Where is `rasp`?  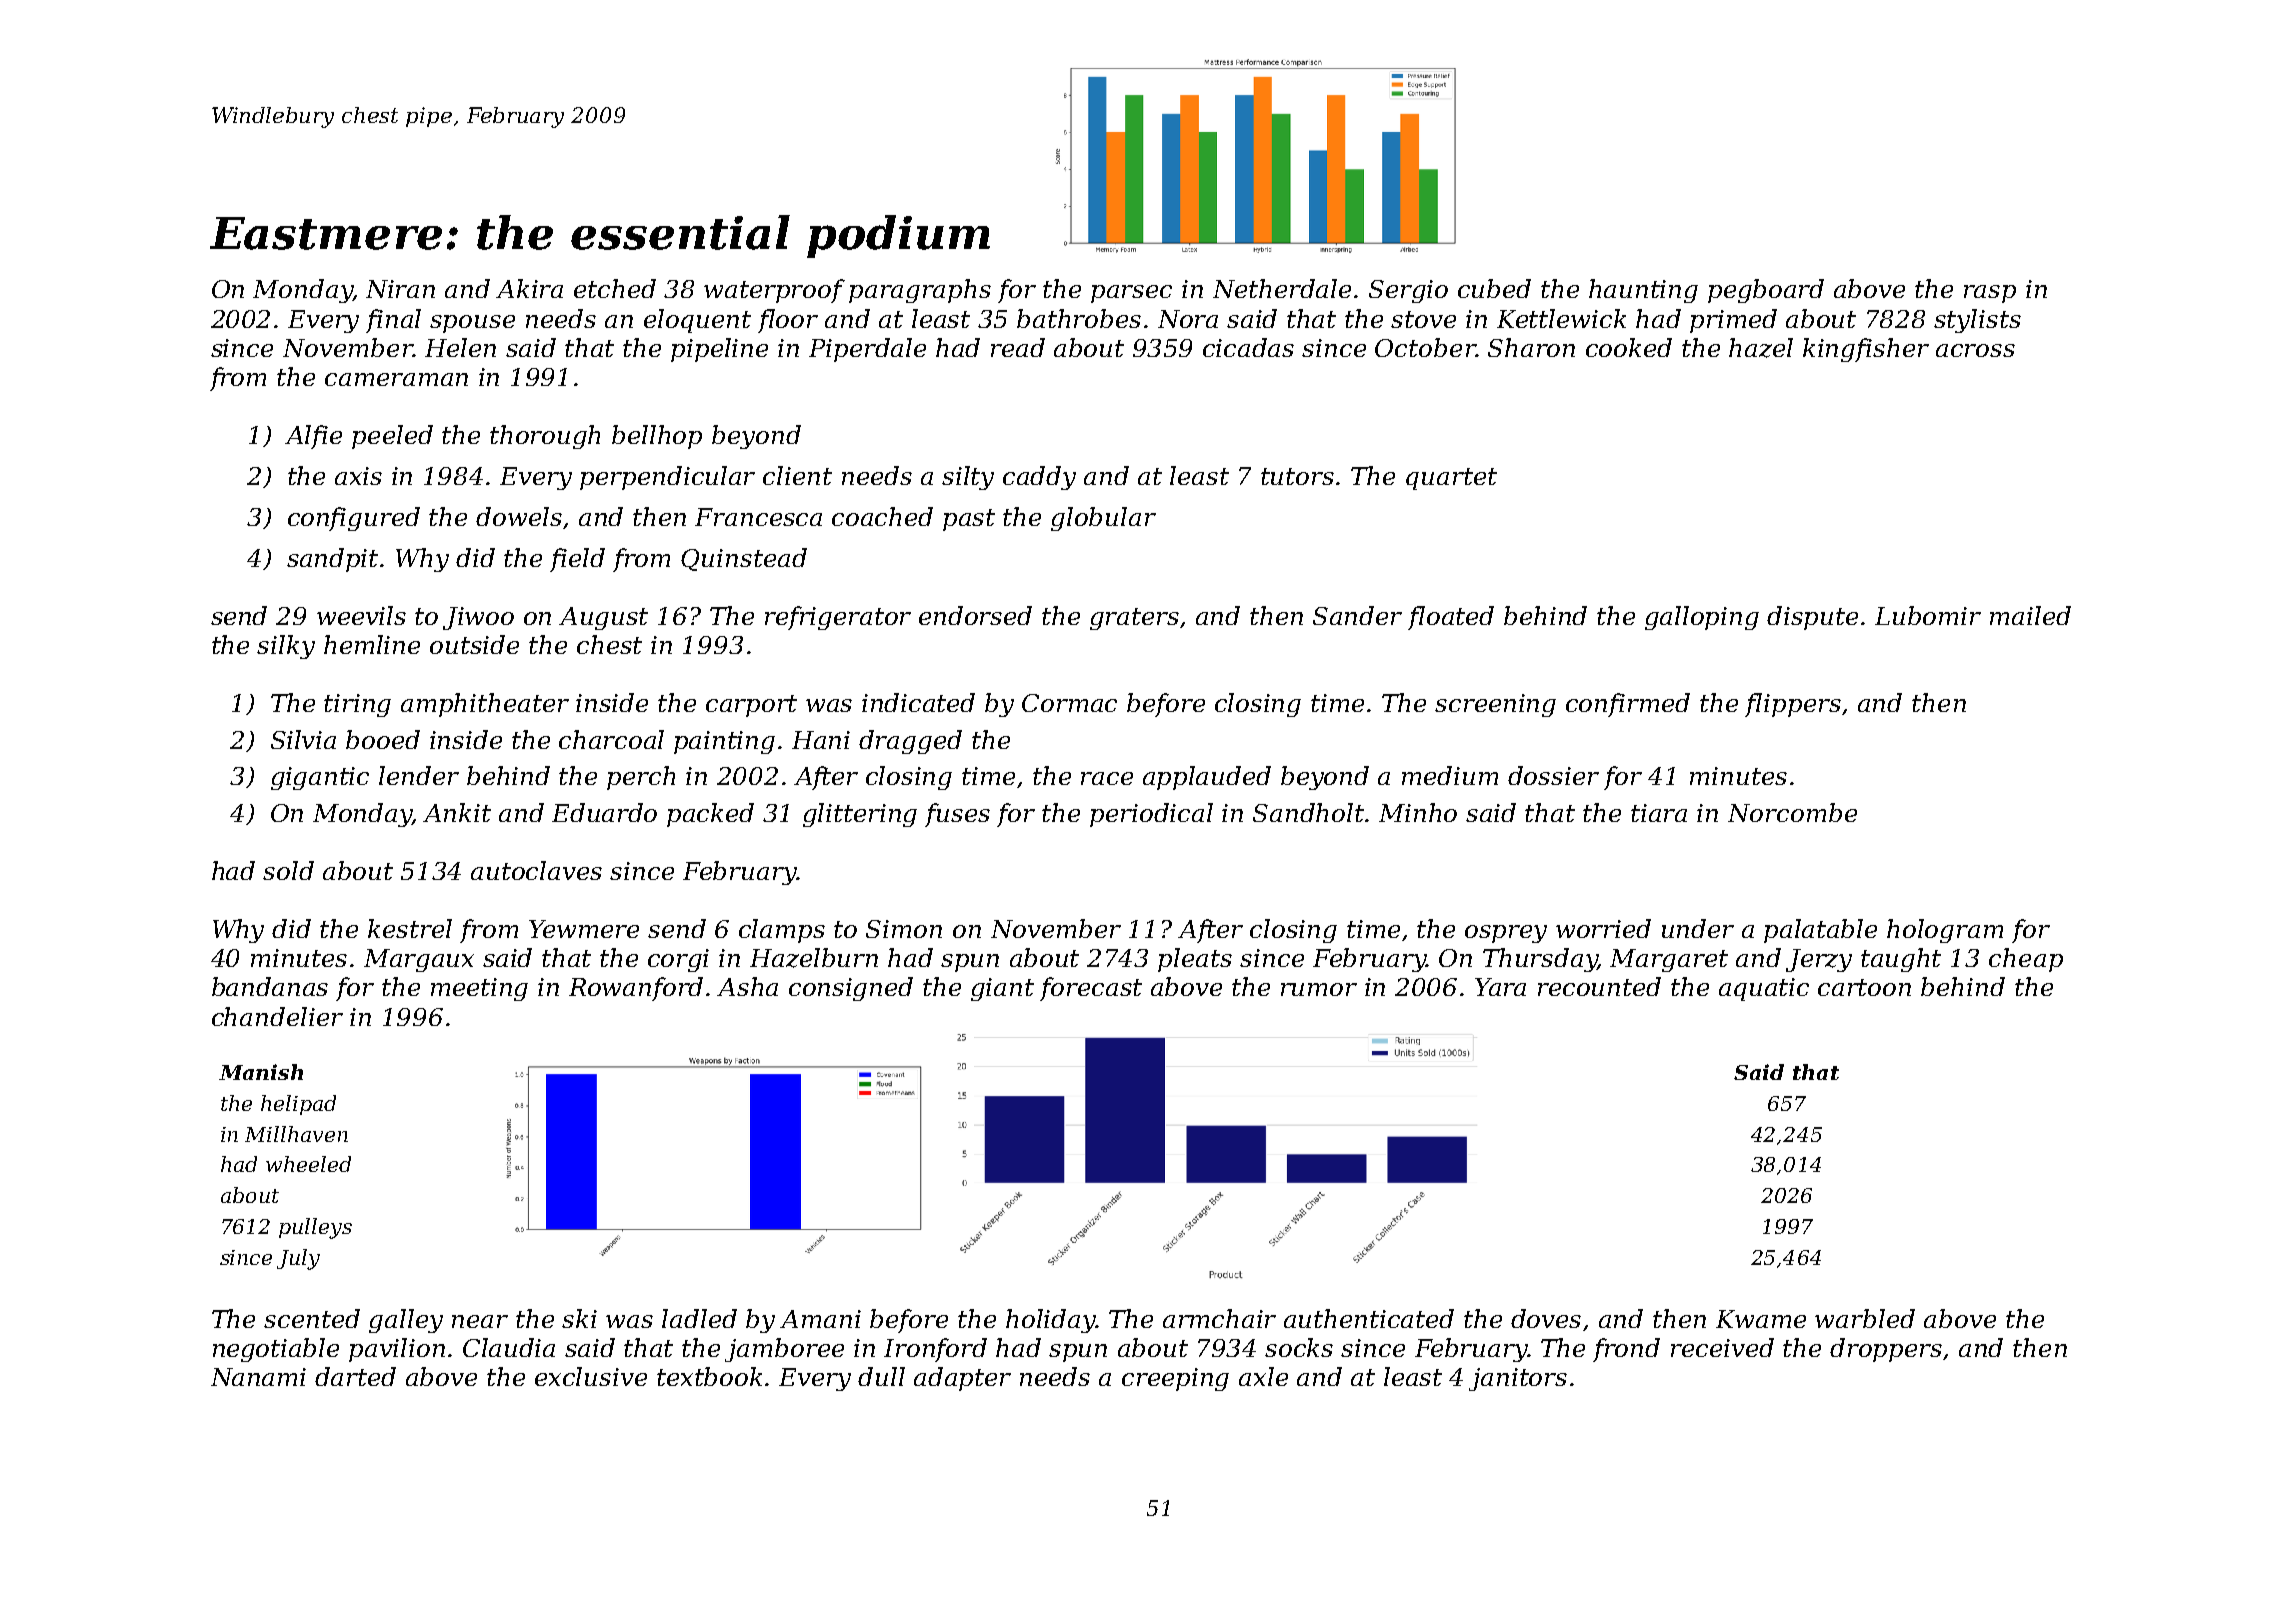 rasp is located at coordinates (1990, 294).
